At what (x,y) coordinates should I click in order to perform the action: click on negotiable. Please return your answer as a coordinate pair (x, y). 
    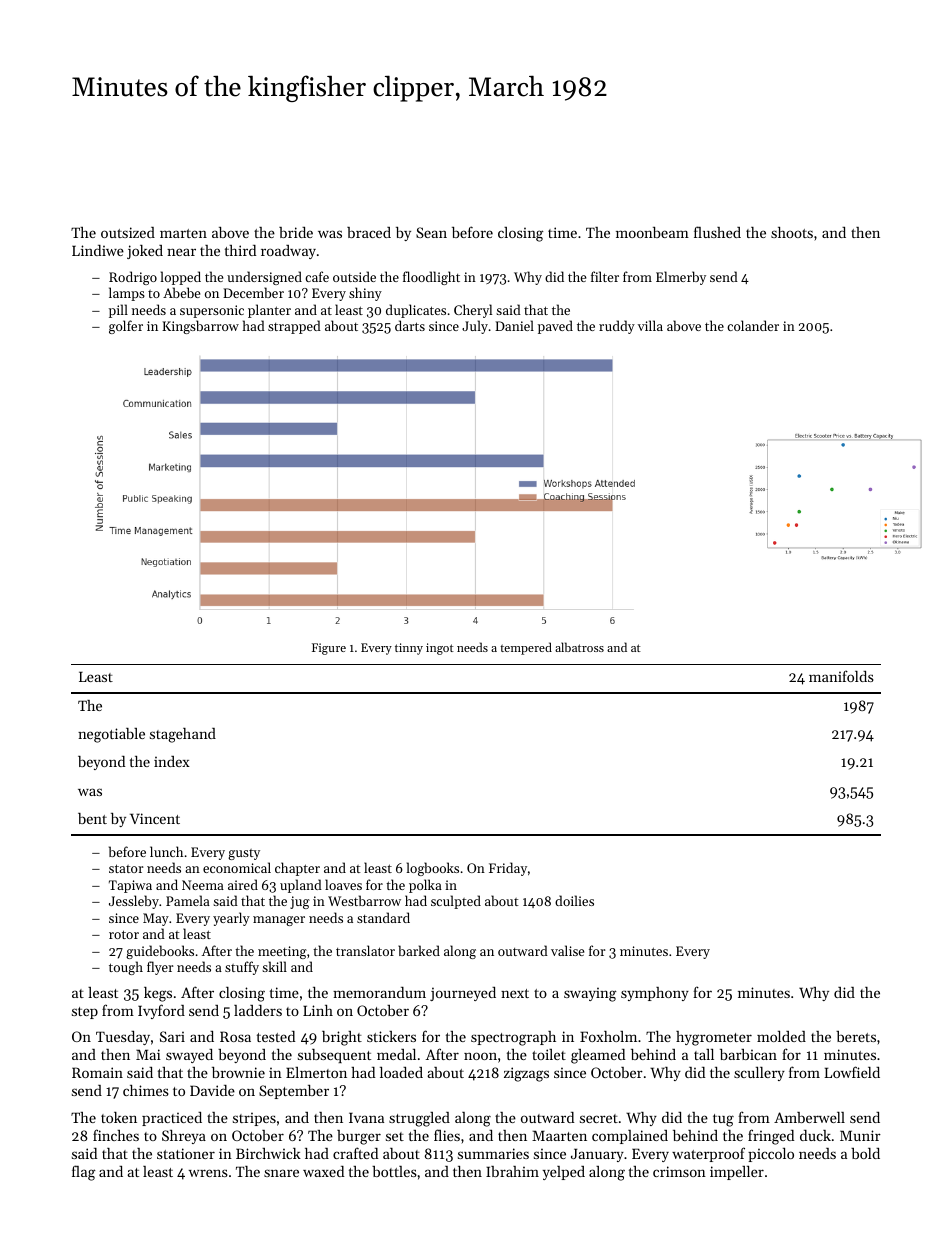
    Looking at the image, I should click on (111, 735).
